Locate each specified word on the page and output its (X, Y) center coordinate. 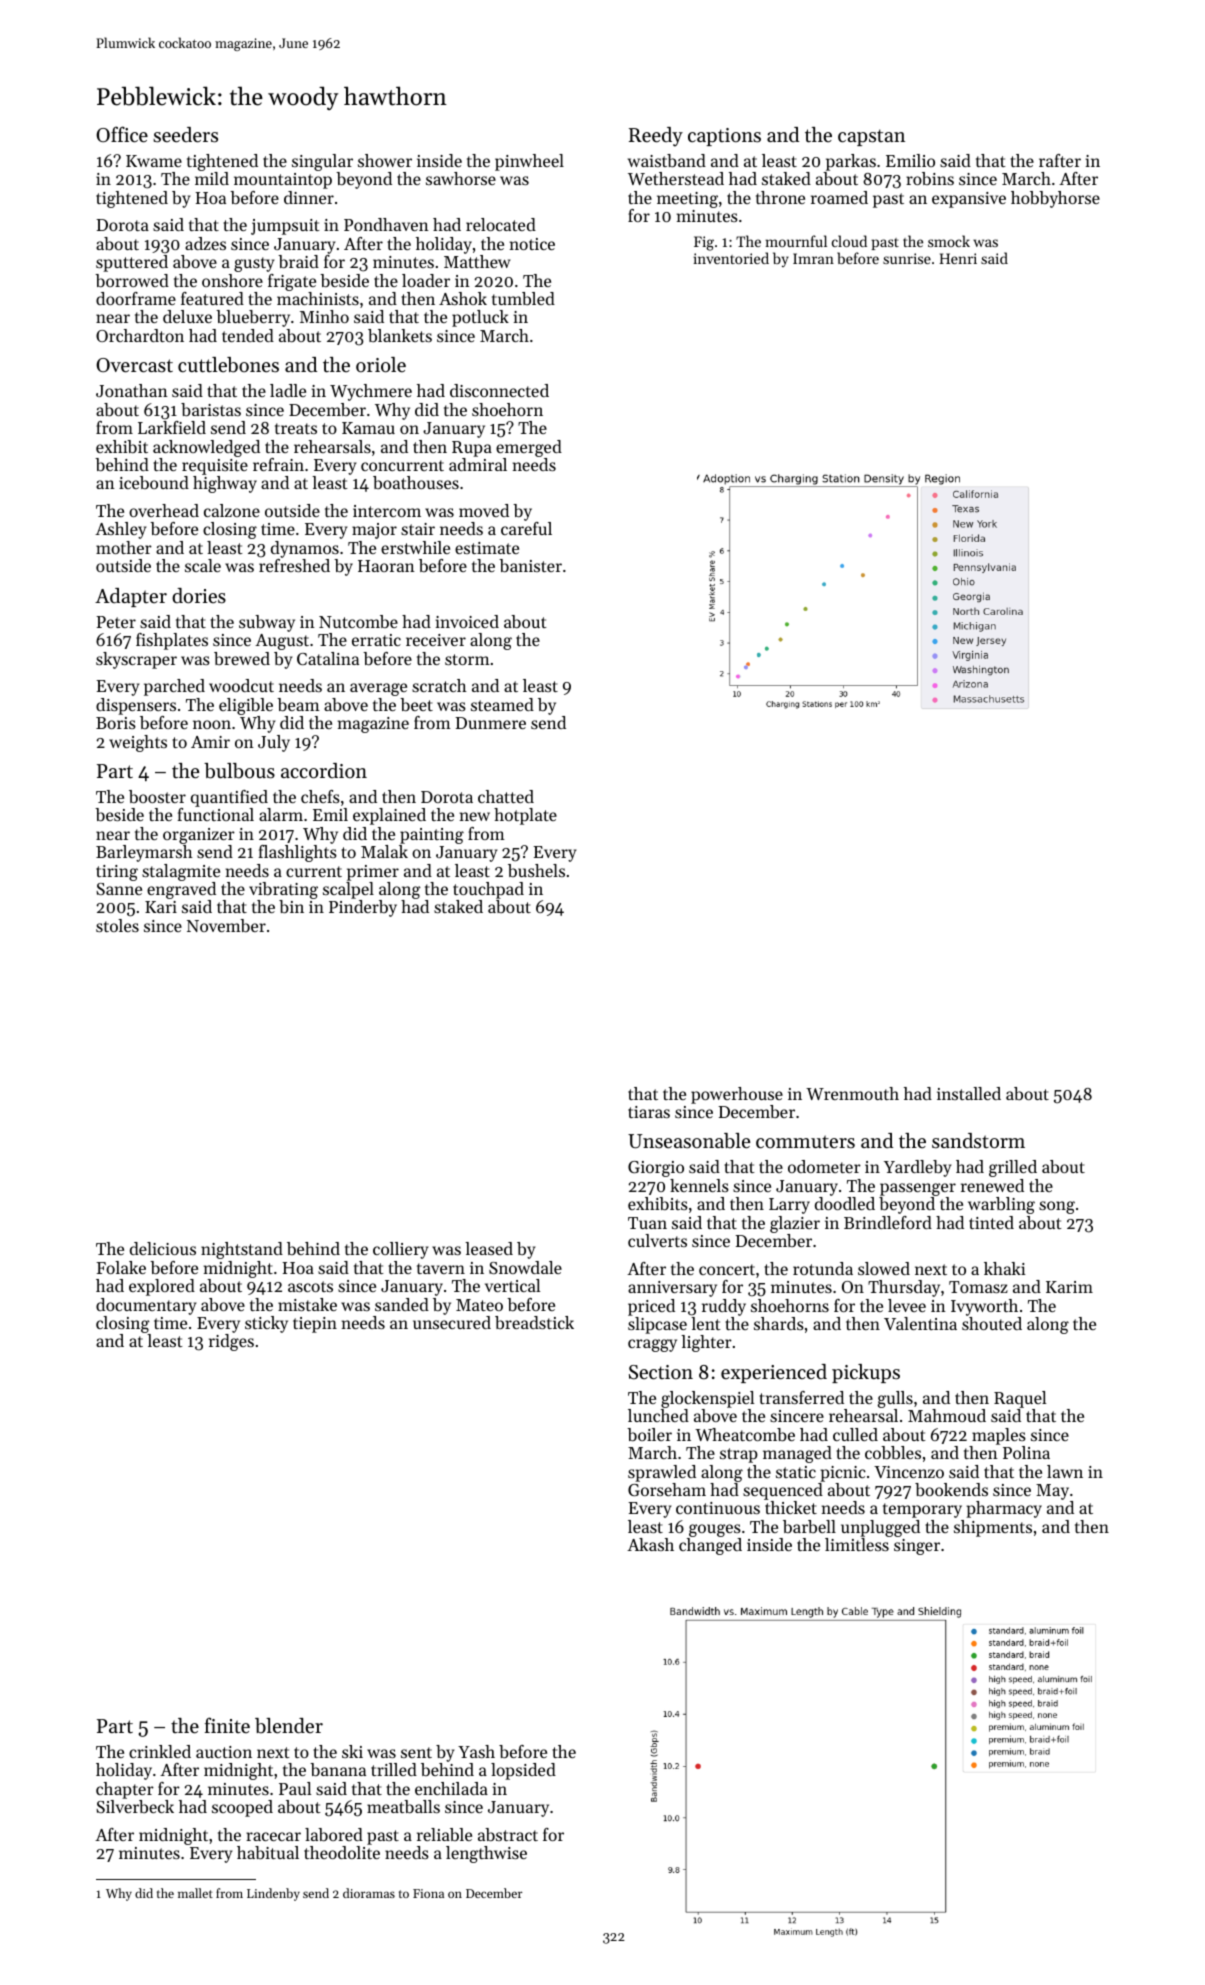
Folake (121, 1267)
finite (227, 1725)
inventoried (731, 258)
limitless (857, 1544)
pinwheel (529, 162)
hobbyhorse (1055, 199)
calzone (232, 510)
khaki (1005, 1268)
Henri (958, 258)
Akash (650, 1544)
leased (489, 1248)
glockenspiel (707, 1399)
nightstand (242, 1250)
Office (122, 134)
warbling (1001, 1205)
